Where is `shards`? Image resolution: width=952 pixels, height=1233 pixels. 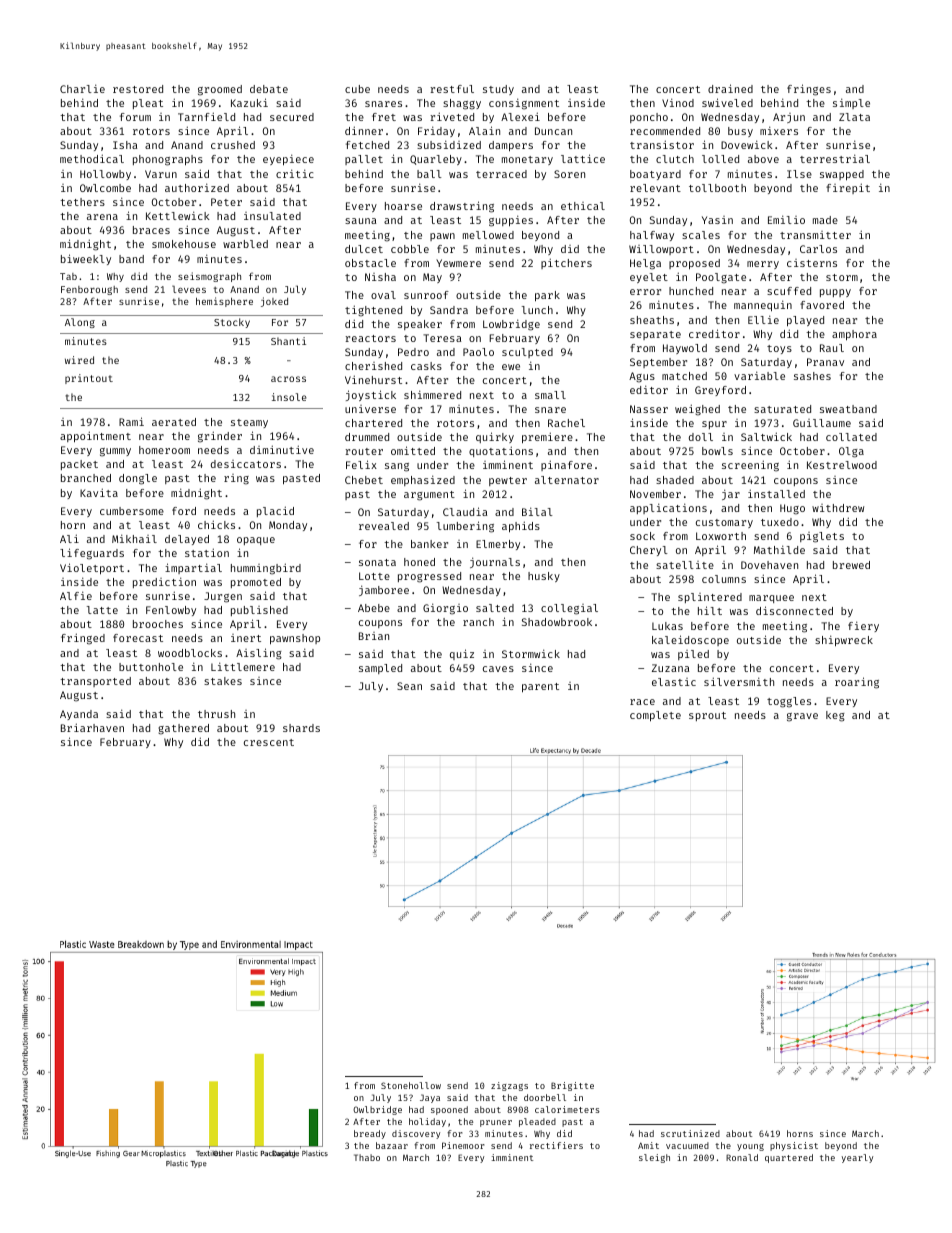
shards is located at coordinates (301, 728).
